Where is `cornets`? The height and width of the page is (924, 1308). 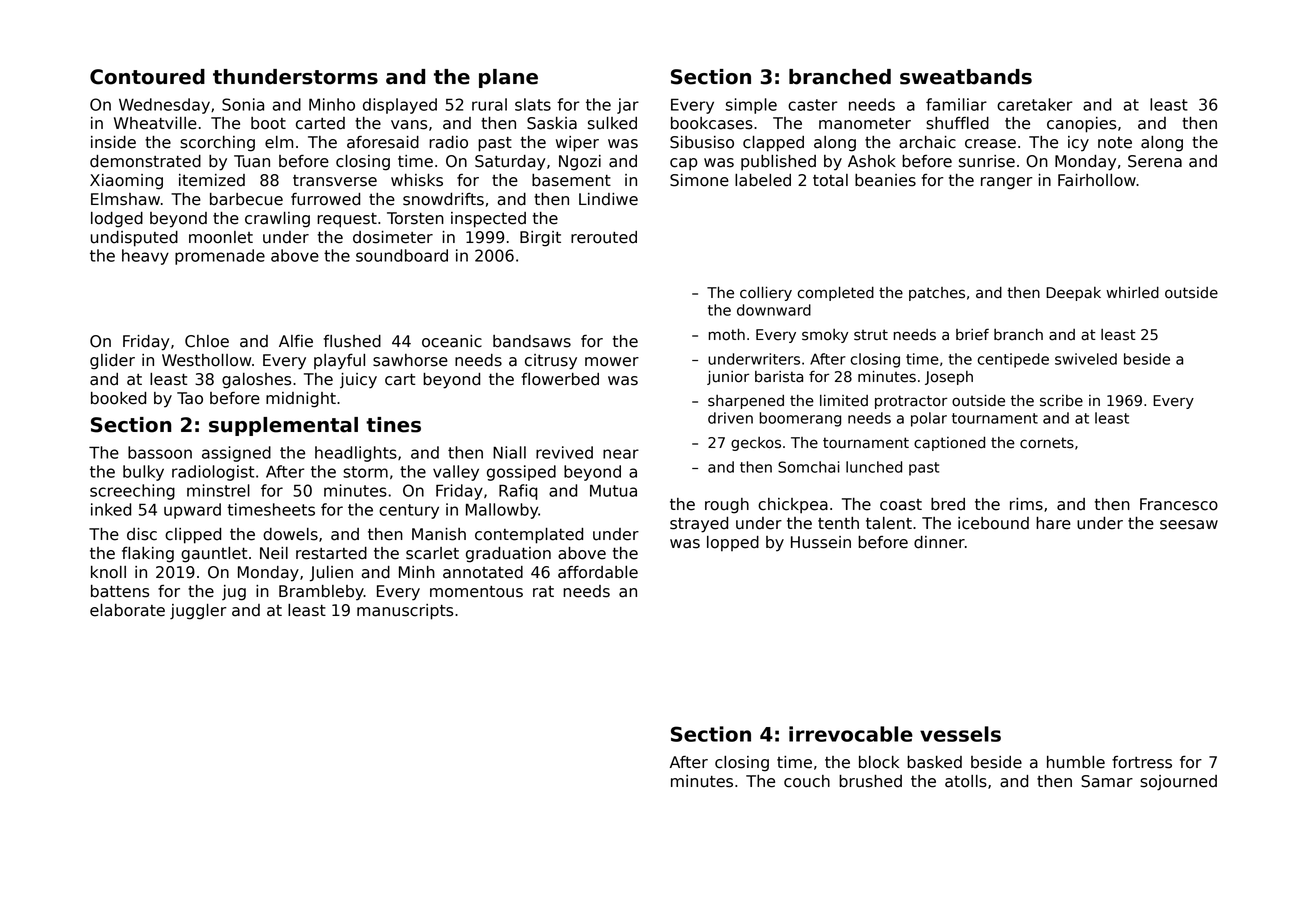 cornets is located at coordinates (1047, 443).
